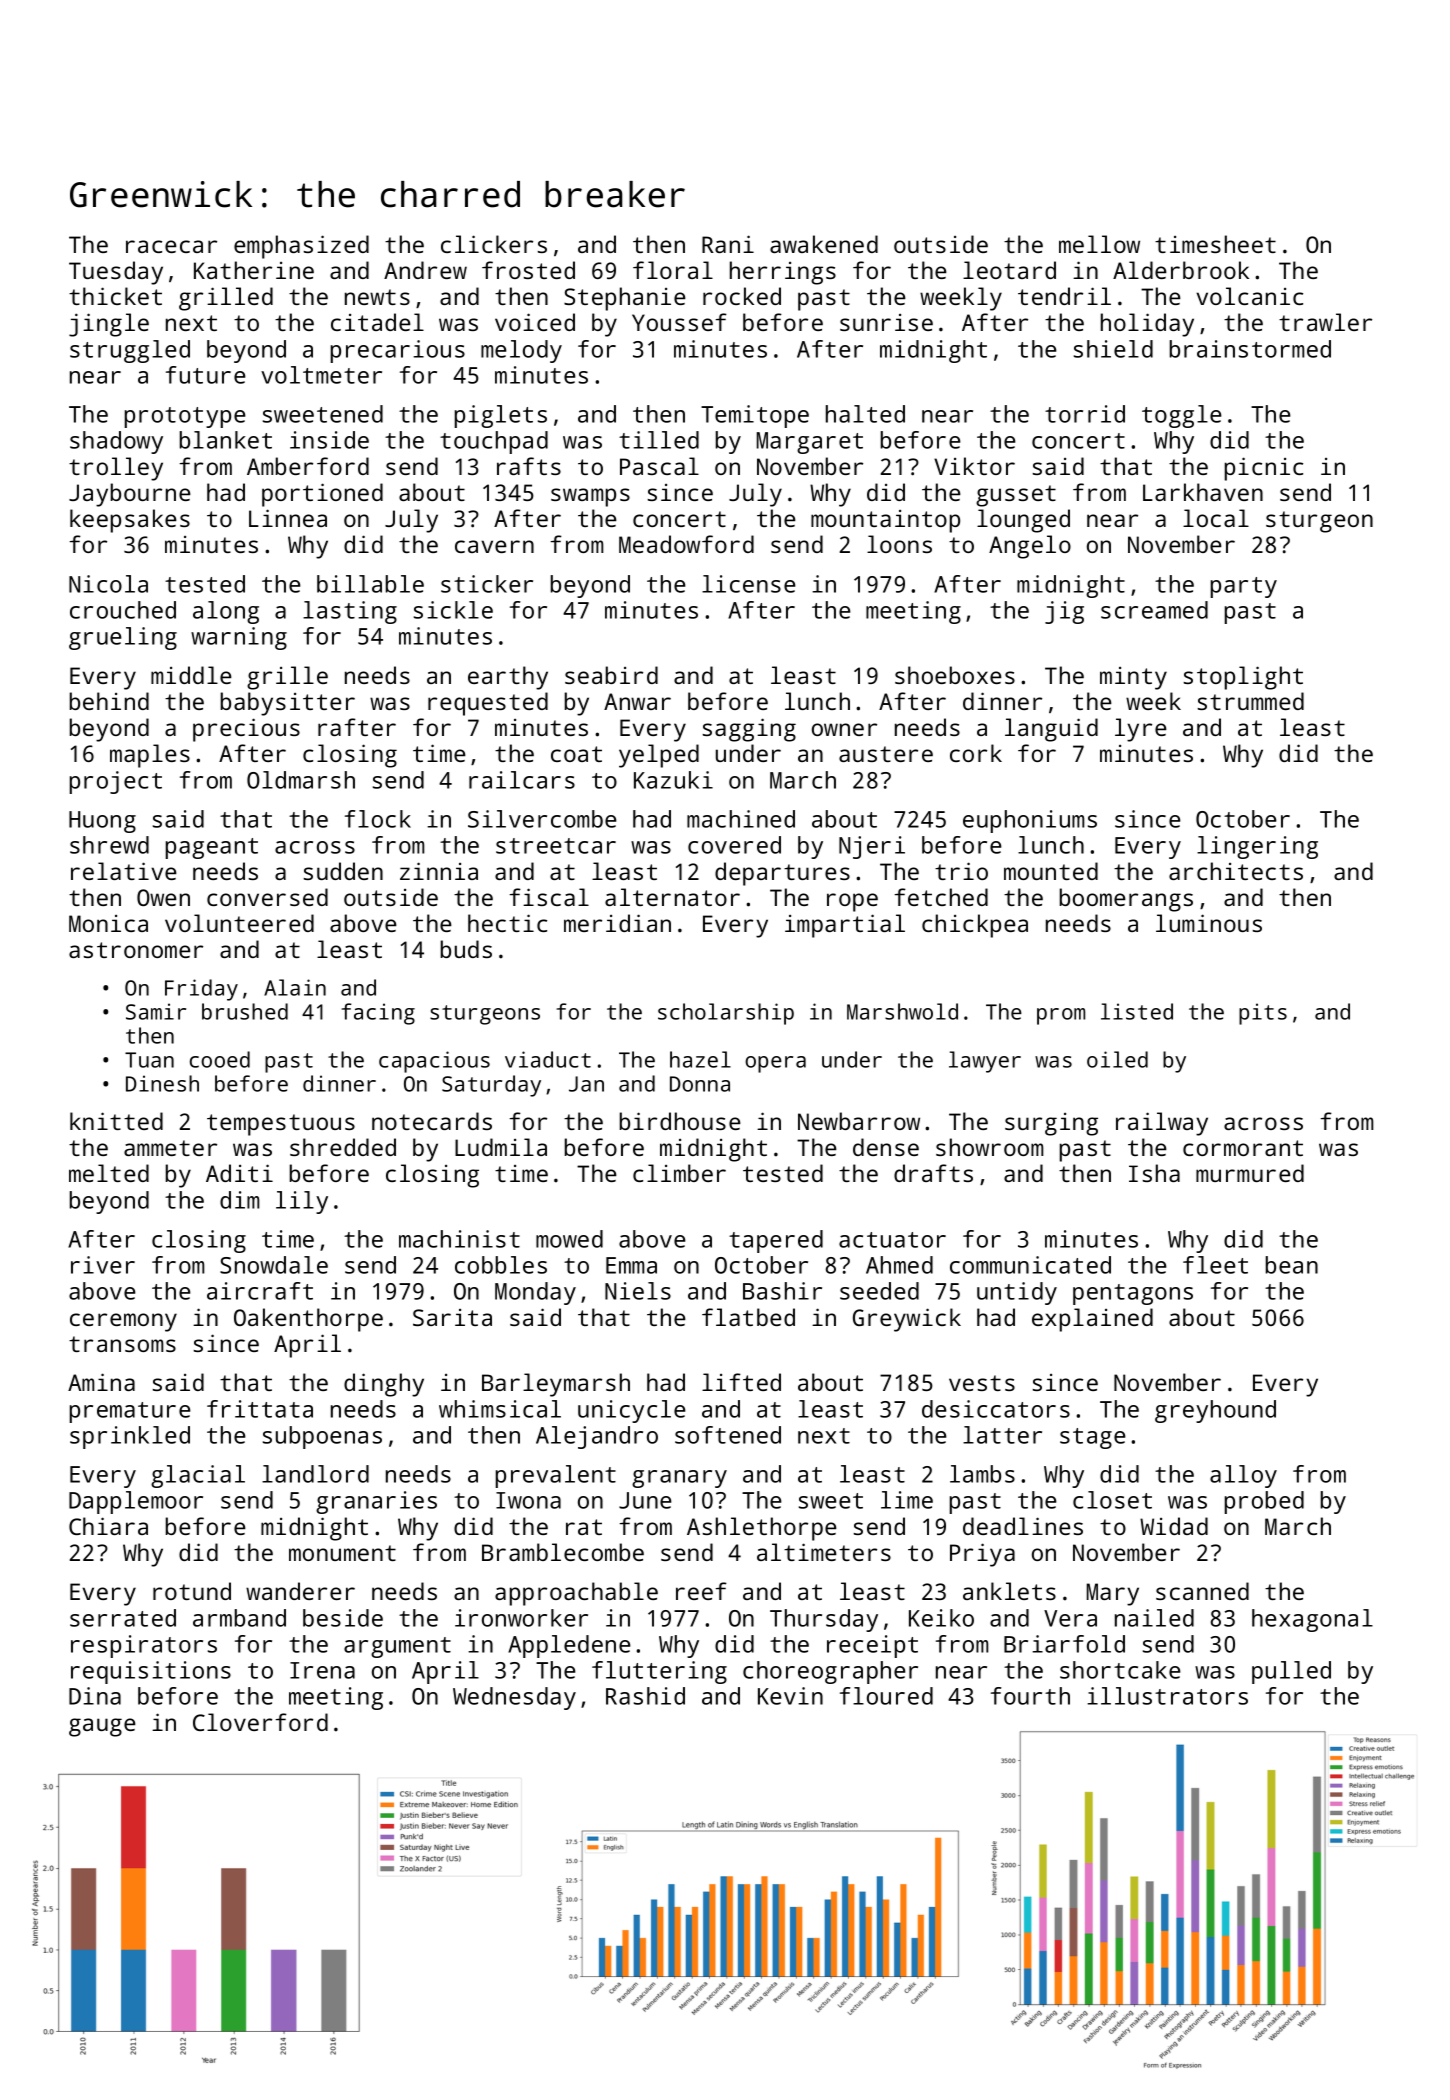  I want to click on torrid, so click(1085, 414).
